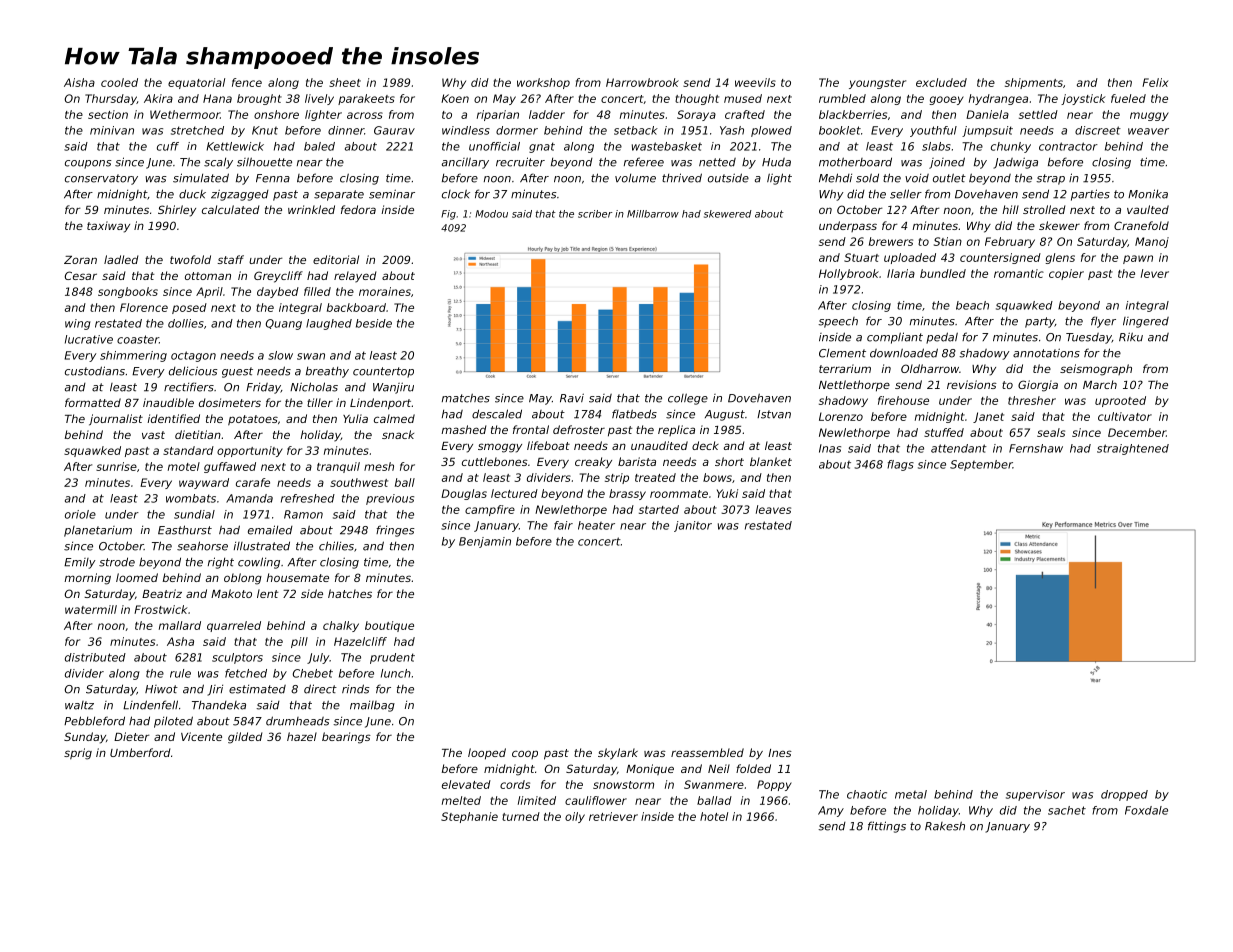 The width and height of the document is (1233, 952). What do you see at coordinates (1124, 795) in the document?
I see `dropped` at bounding box center [1124, 795].
